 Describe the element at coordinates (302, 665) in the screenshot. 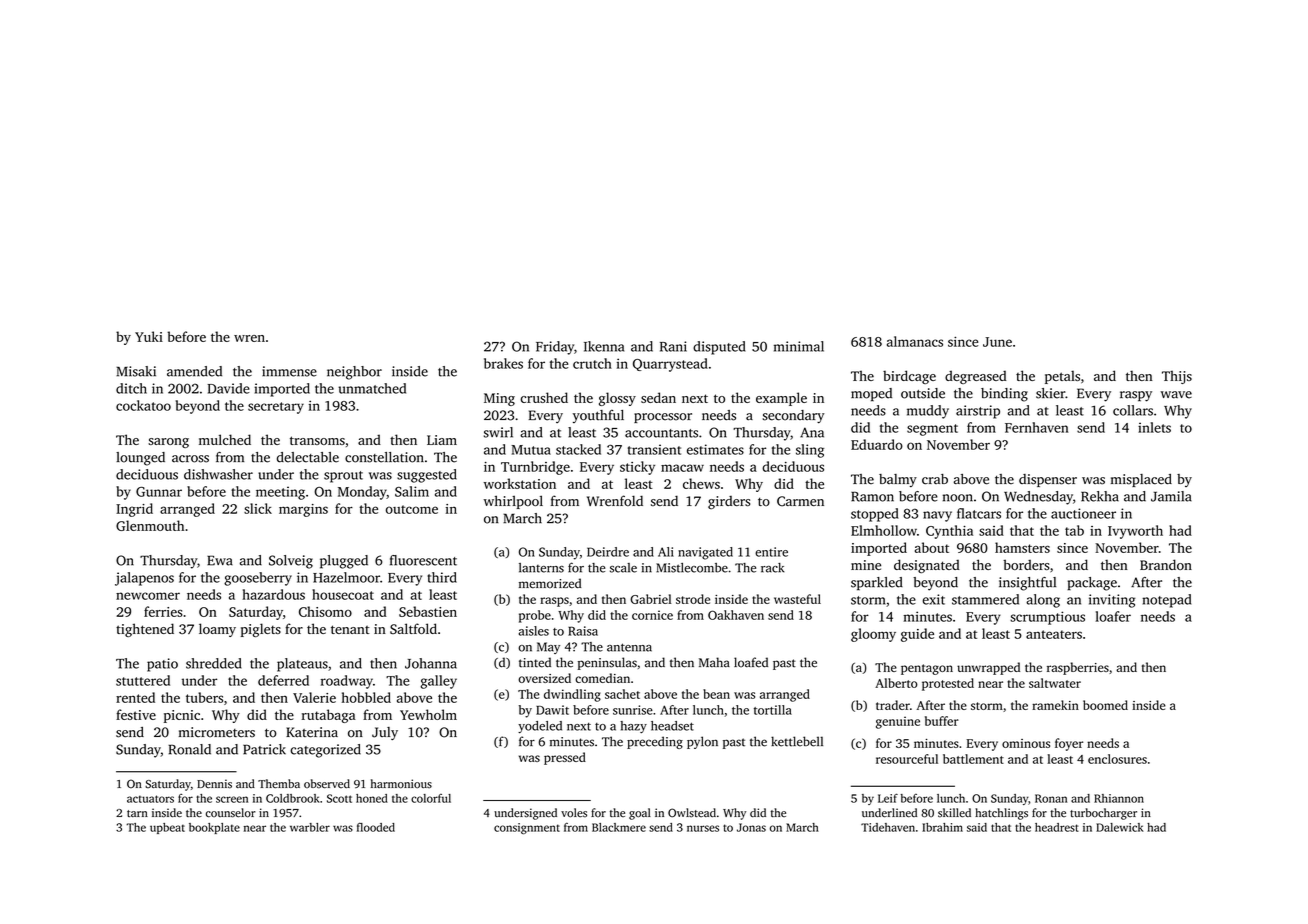

I see `plateaus` at that location.
